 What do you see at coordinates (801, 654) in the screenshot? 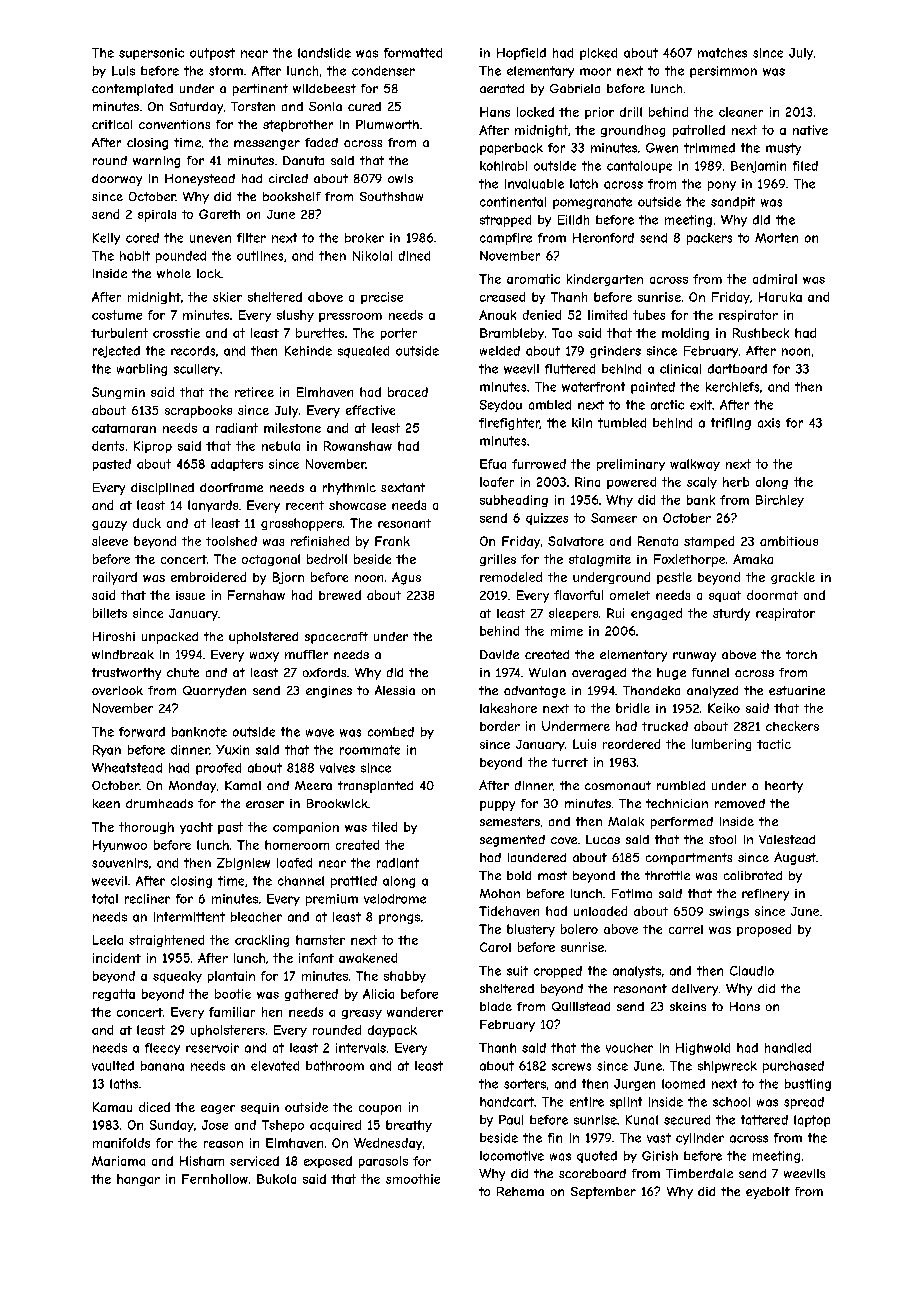
I see `torch` at bounding box center [801, 654].
